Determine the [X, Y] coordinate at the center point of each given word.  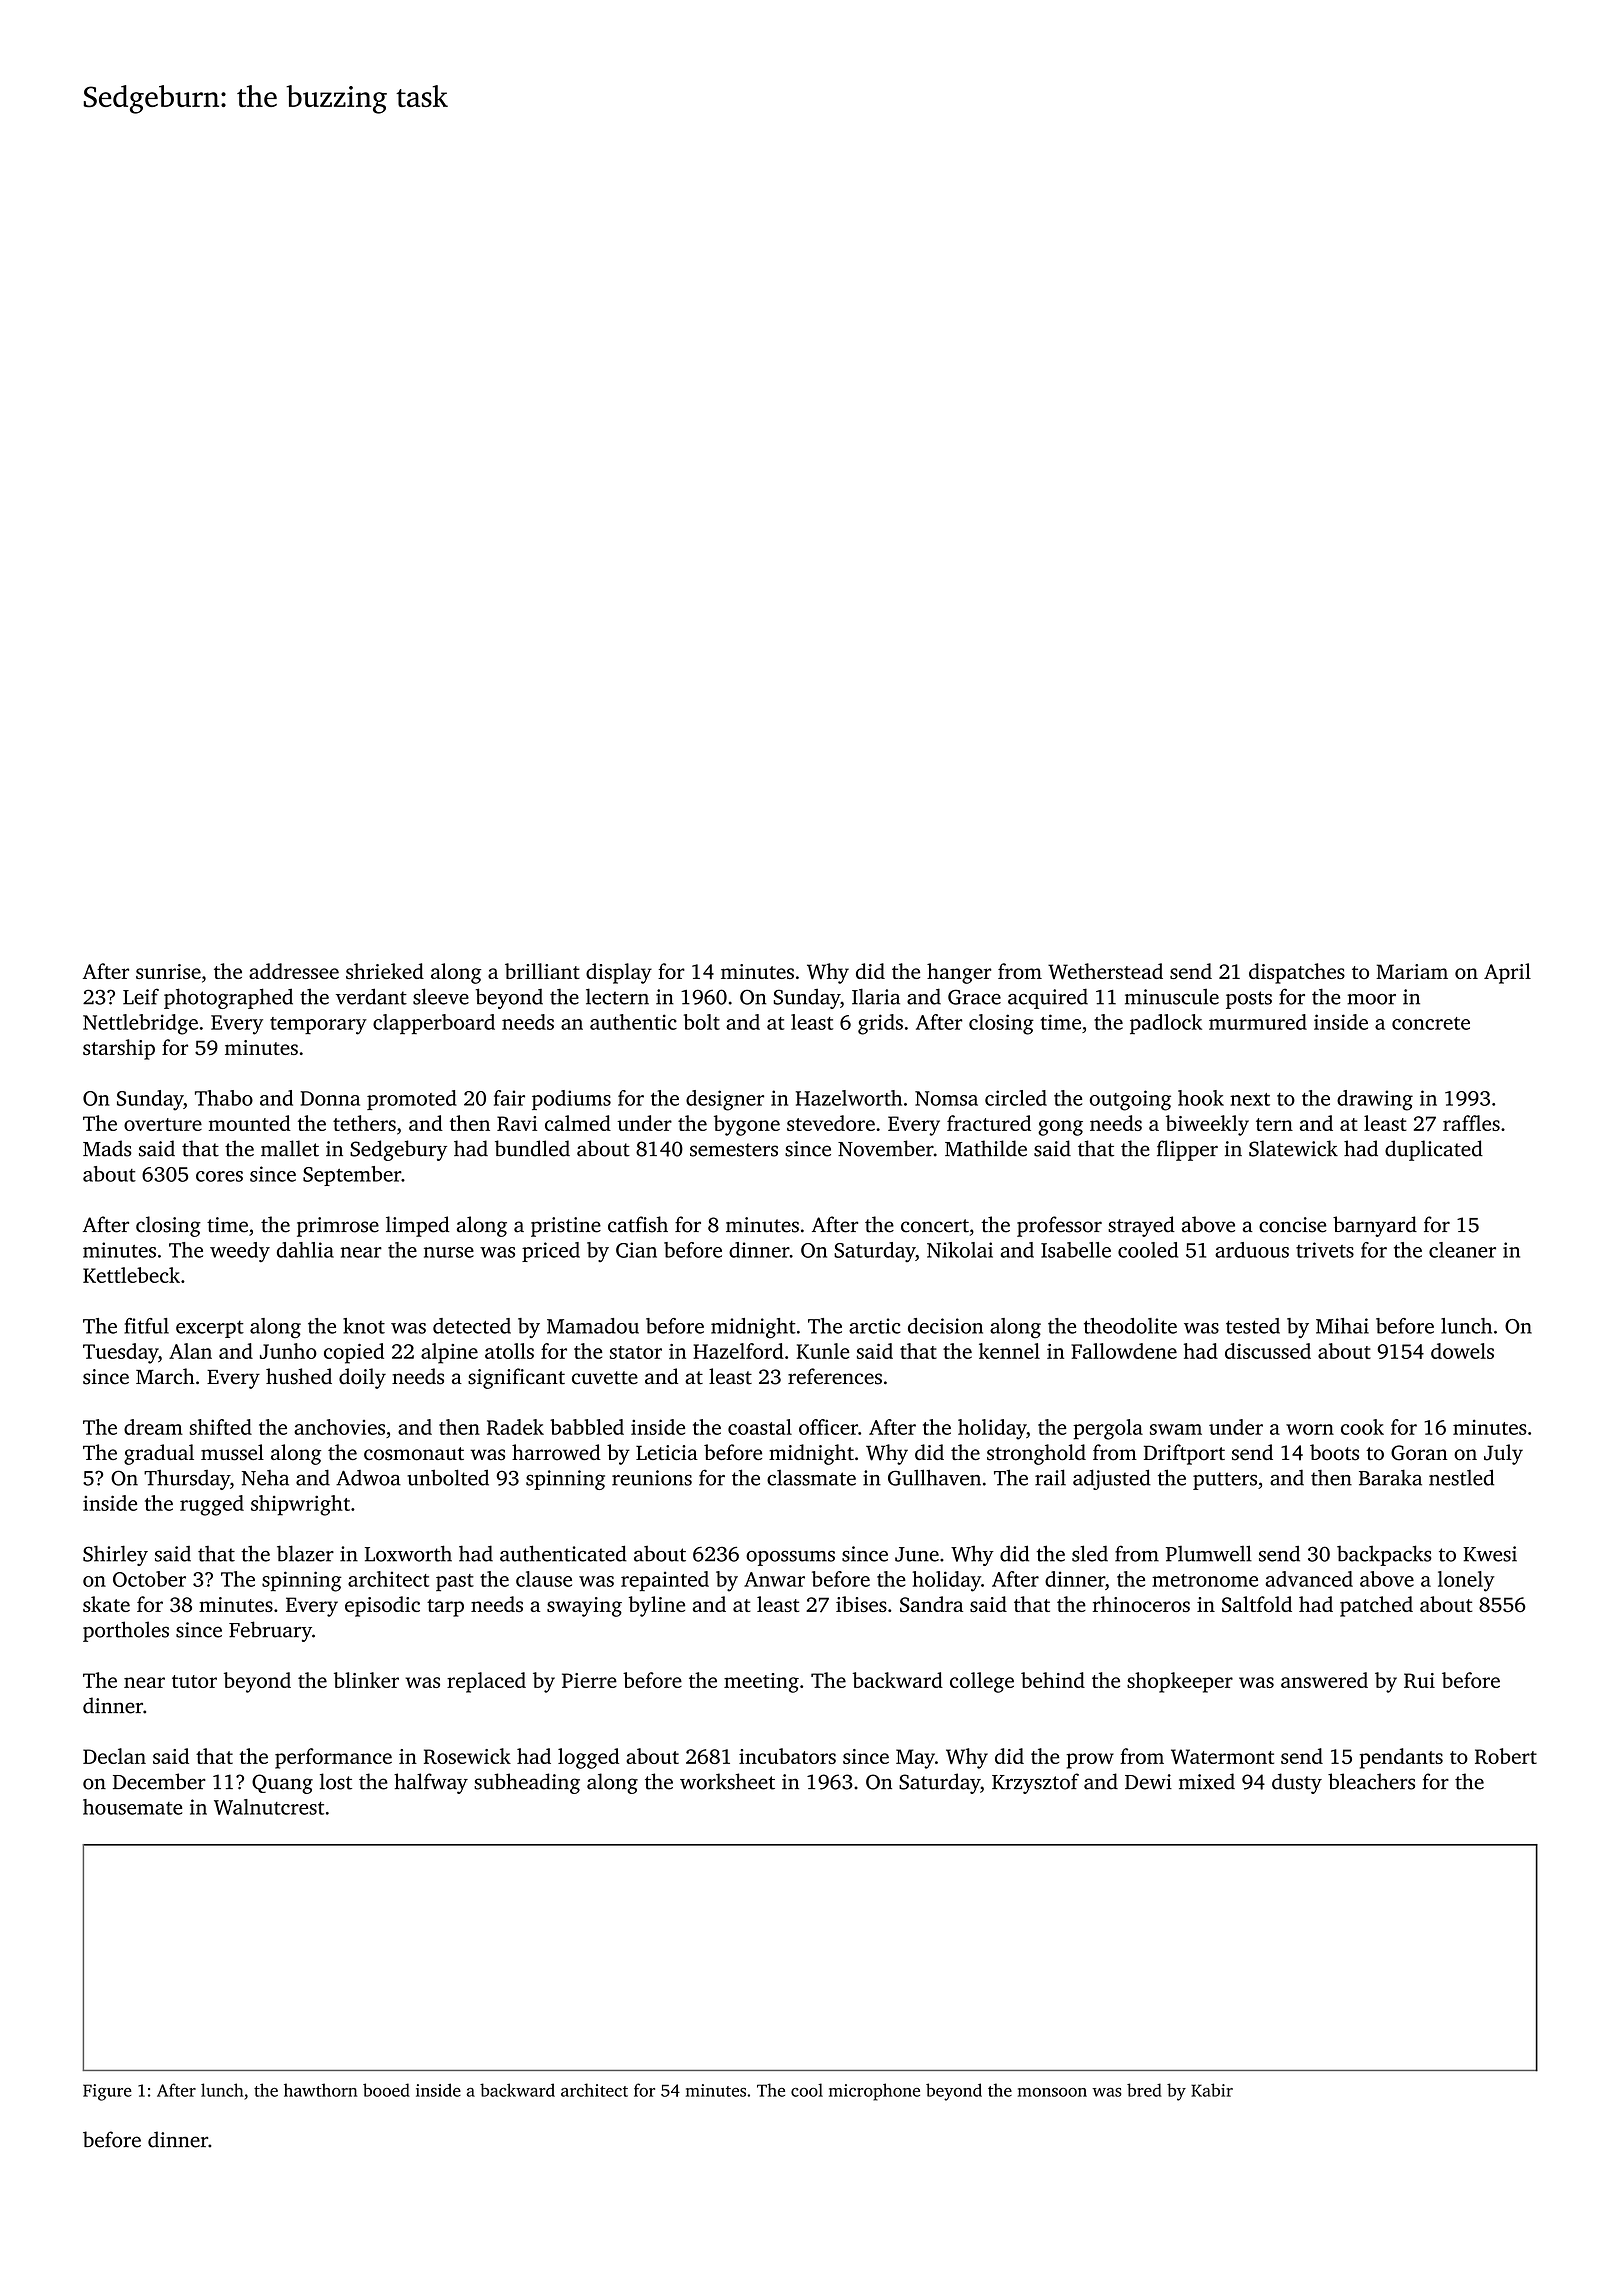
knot [364, 1326]
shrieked [385, 971]
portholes [126, 1631]
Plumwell [1209, 1553]
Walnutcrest [269, 1807]
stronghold [1036, 1454]
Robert [1506, 1756]
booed [386, 2090]
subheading [527, 1783]
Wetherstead [1105, 971]
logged [588, 1758]
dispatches [1297, 973]
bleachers [1371, 1781]
